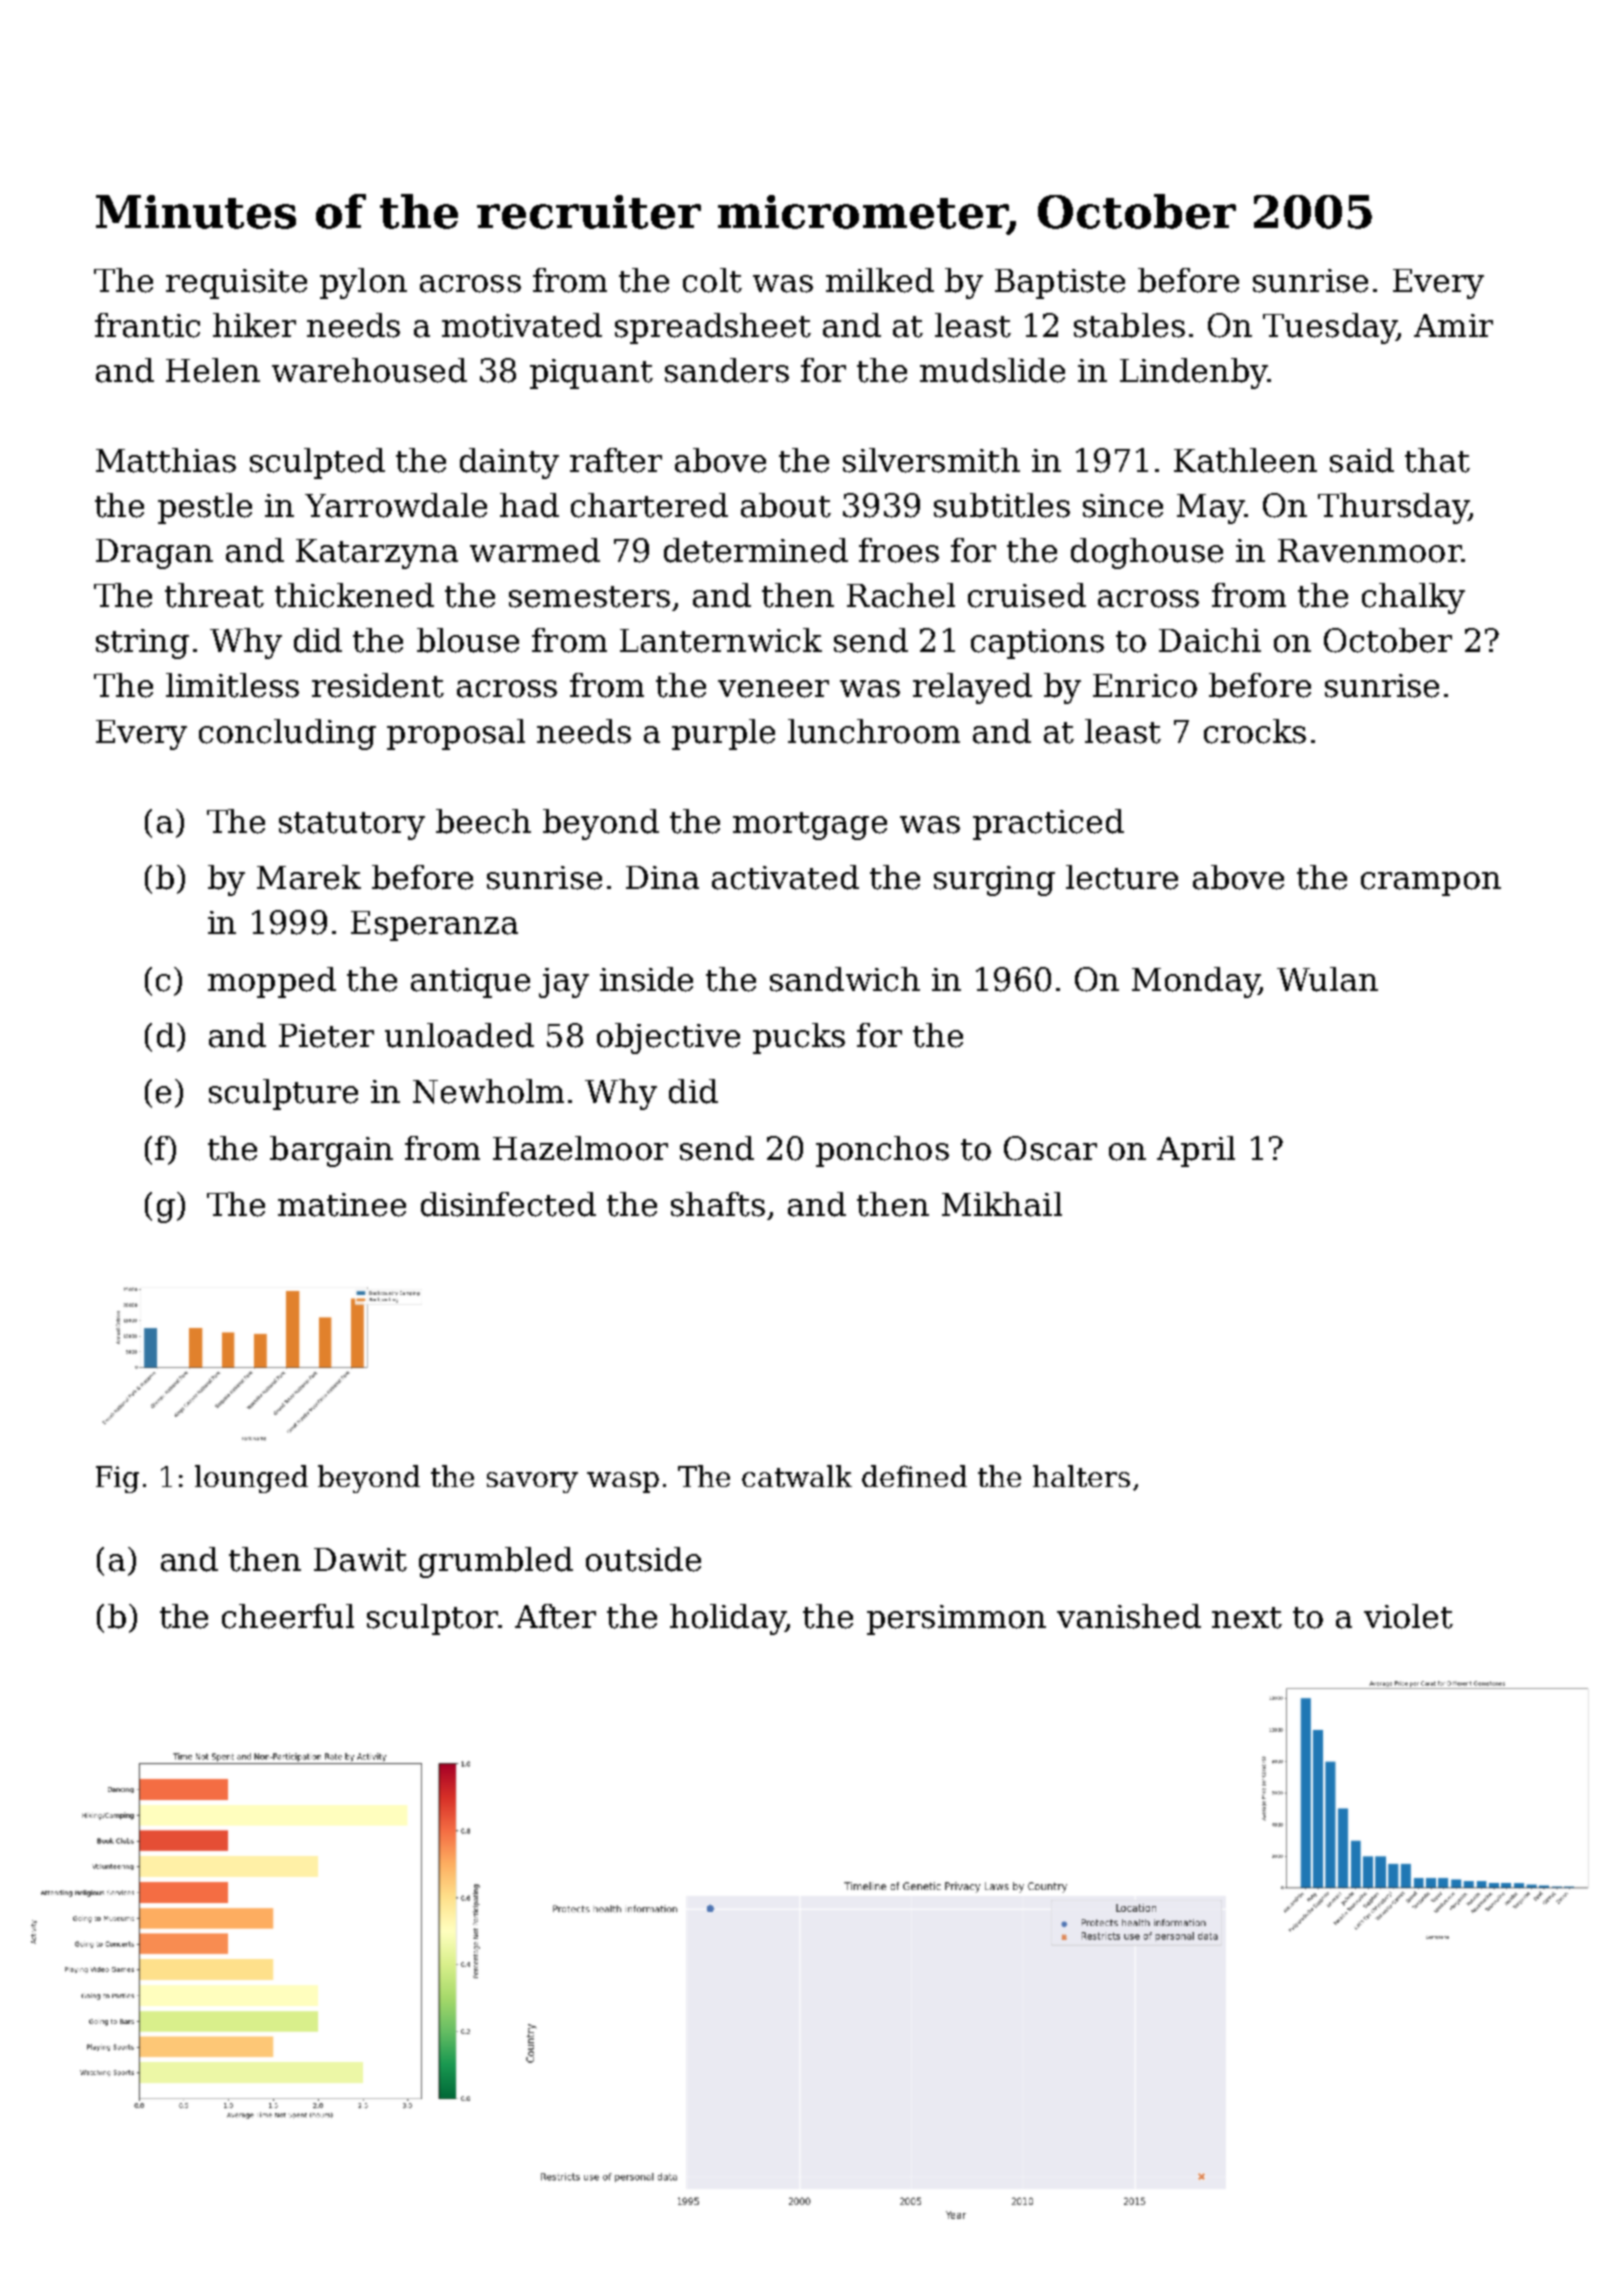  I want to click on matinee, so click(342, 1205).
